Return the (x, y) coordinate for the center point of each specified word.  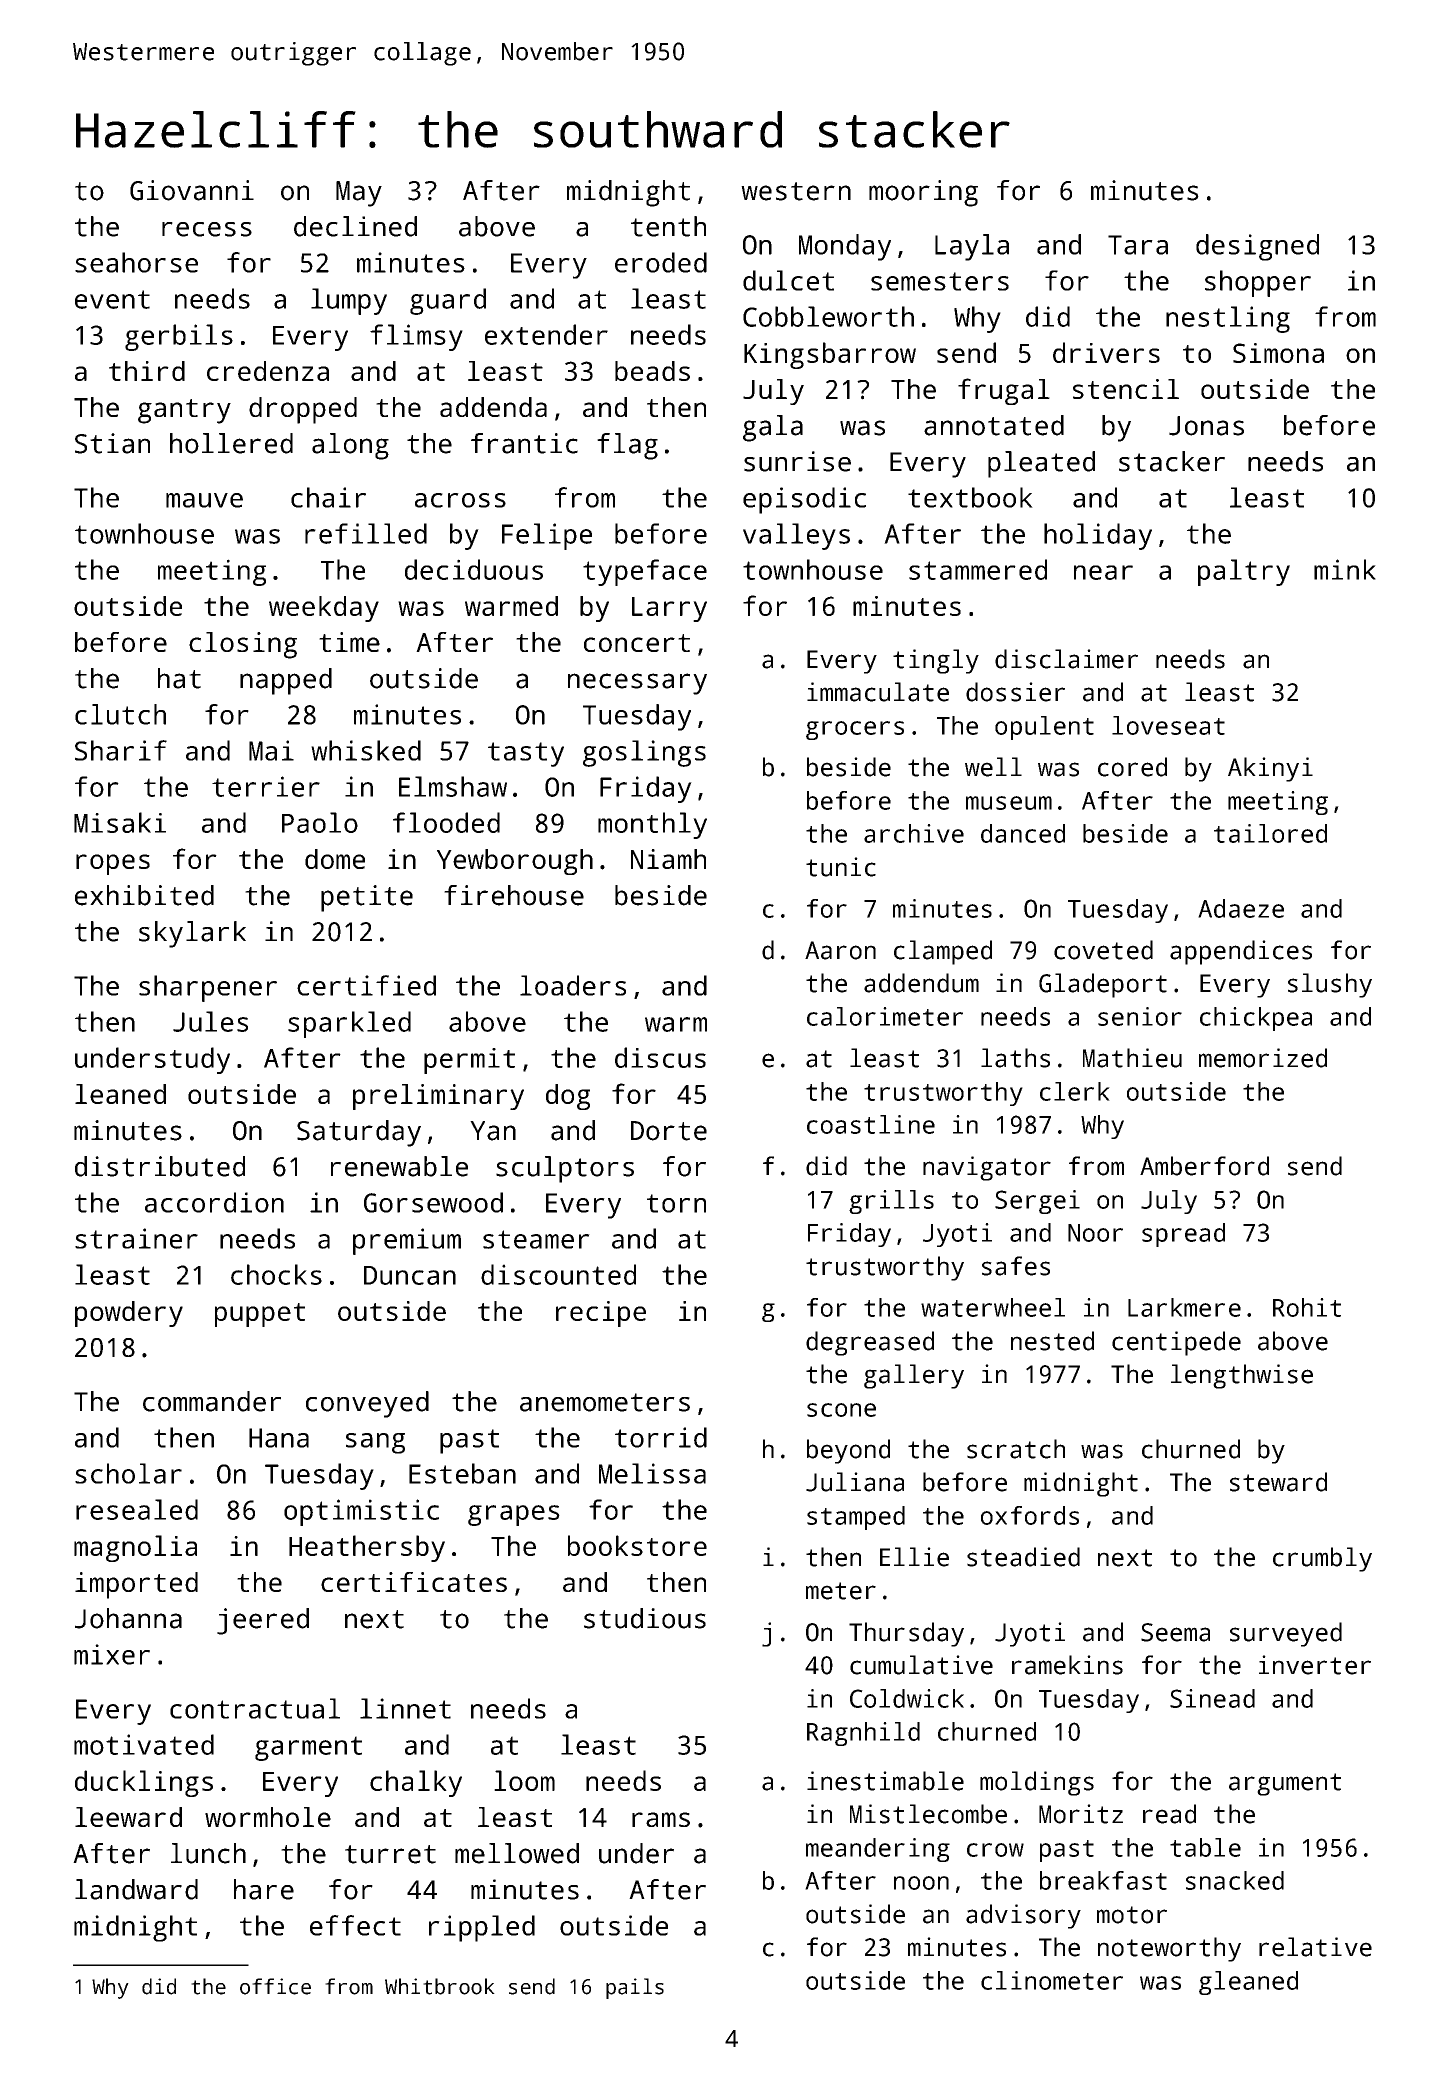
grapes (514, 1515)
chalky (416, 1783)
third (147, 371)
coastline (871, 1124)
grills (891, 1202)
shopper (1258, 283)
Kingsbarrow (830, 355)
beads (652, 371)
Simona (1278, 353)
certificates (414, 1582)
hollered (231, 443)
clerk (1075, 1091)
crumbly (1322, 1559)
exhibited (144, 895)
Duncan (410, 1275)
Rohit (1307, 1307)
